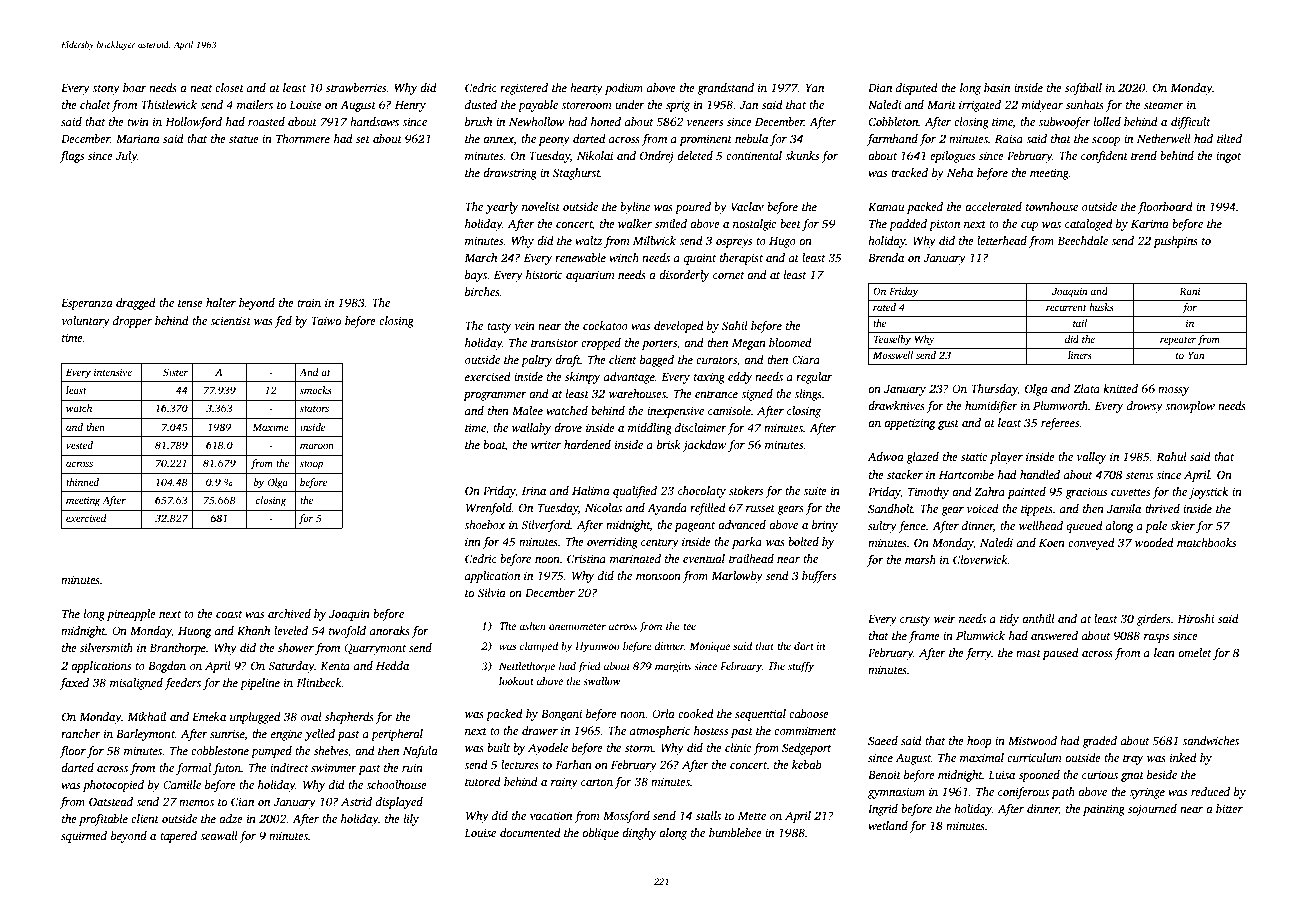 This document has width=1308, height=924. I want to click on halter, so click(221, 302).
